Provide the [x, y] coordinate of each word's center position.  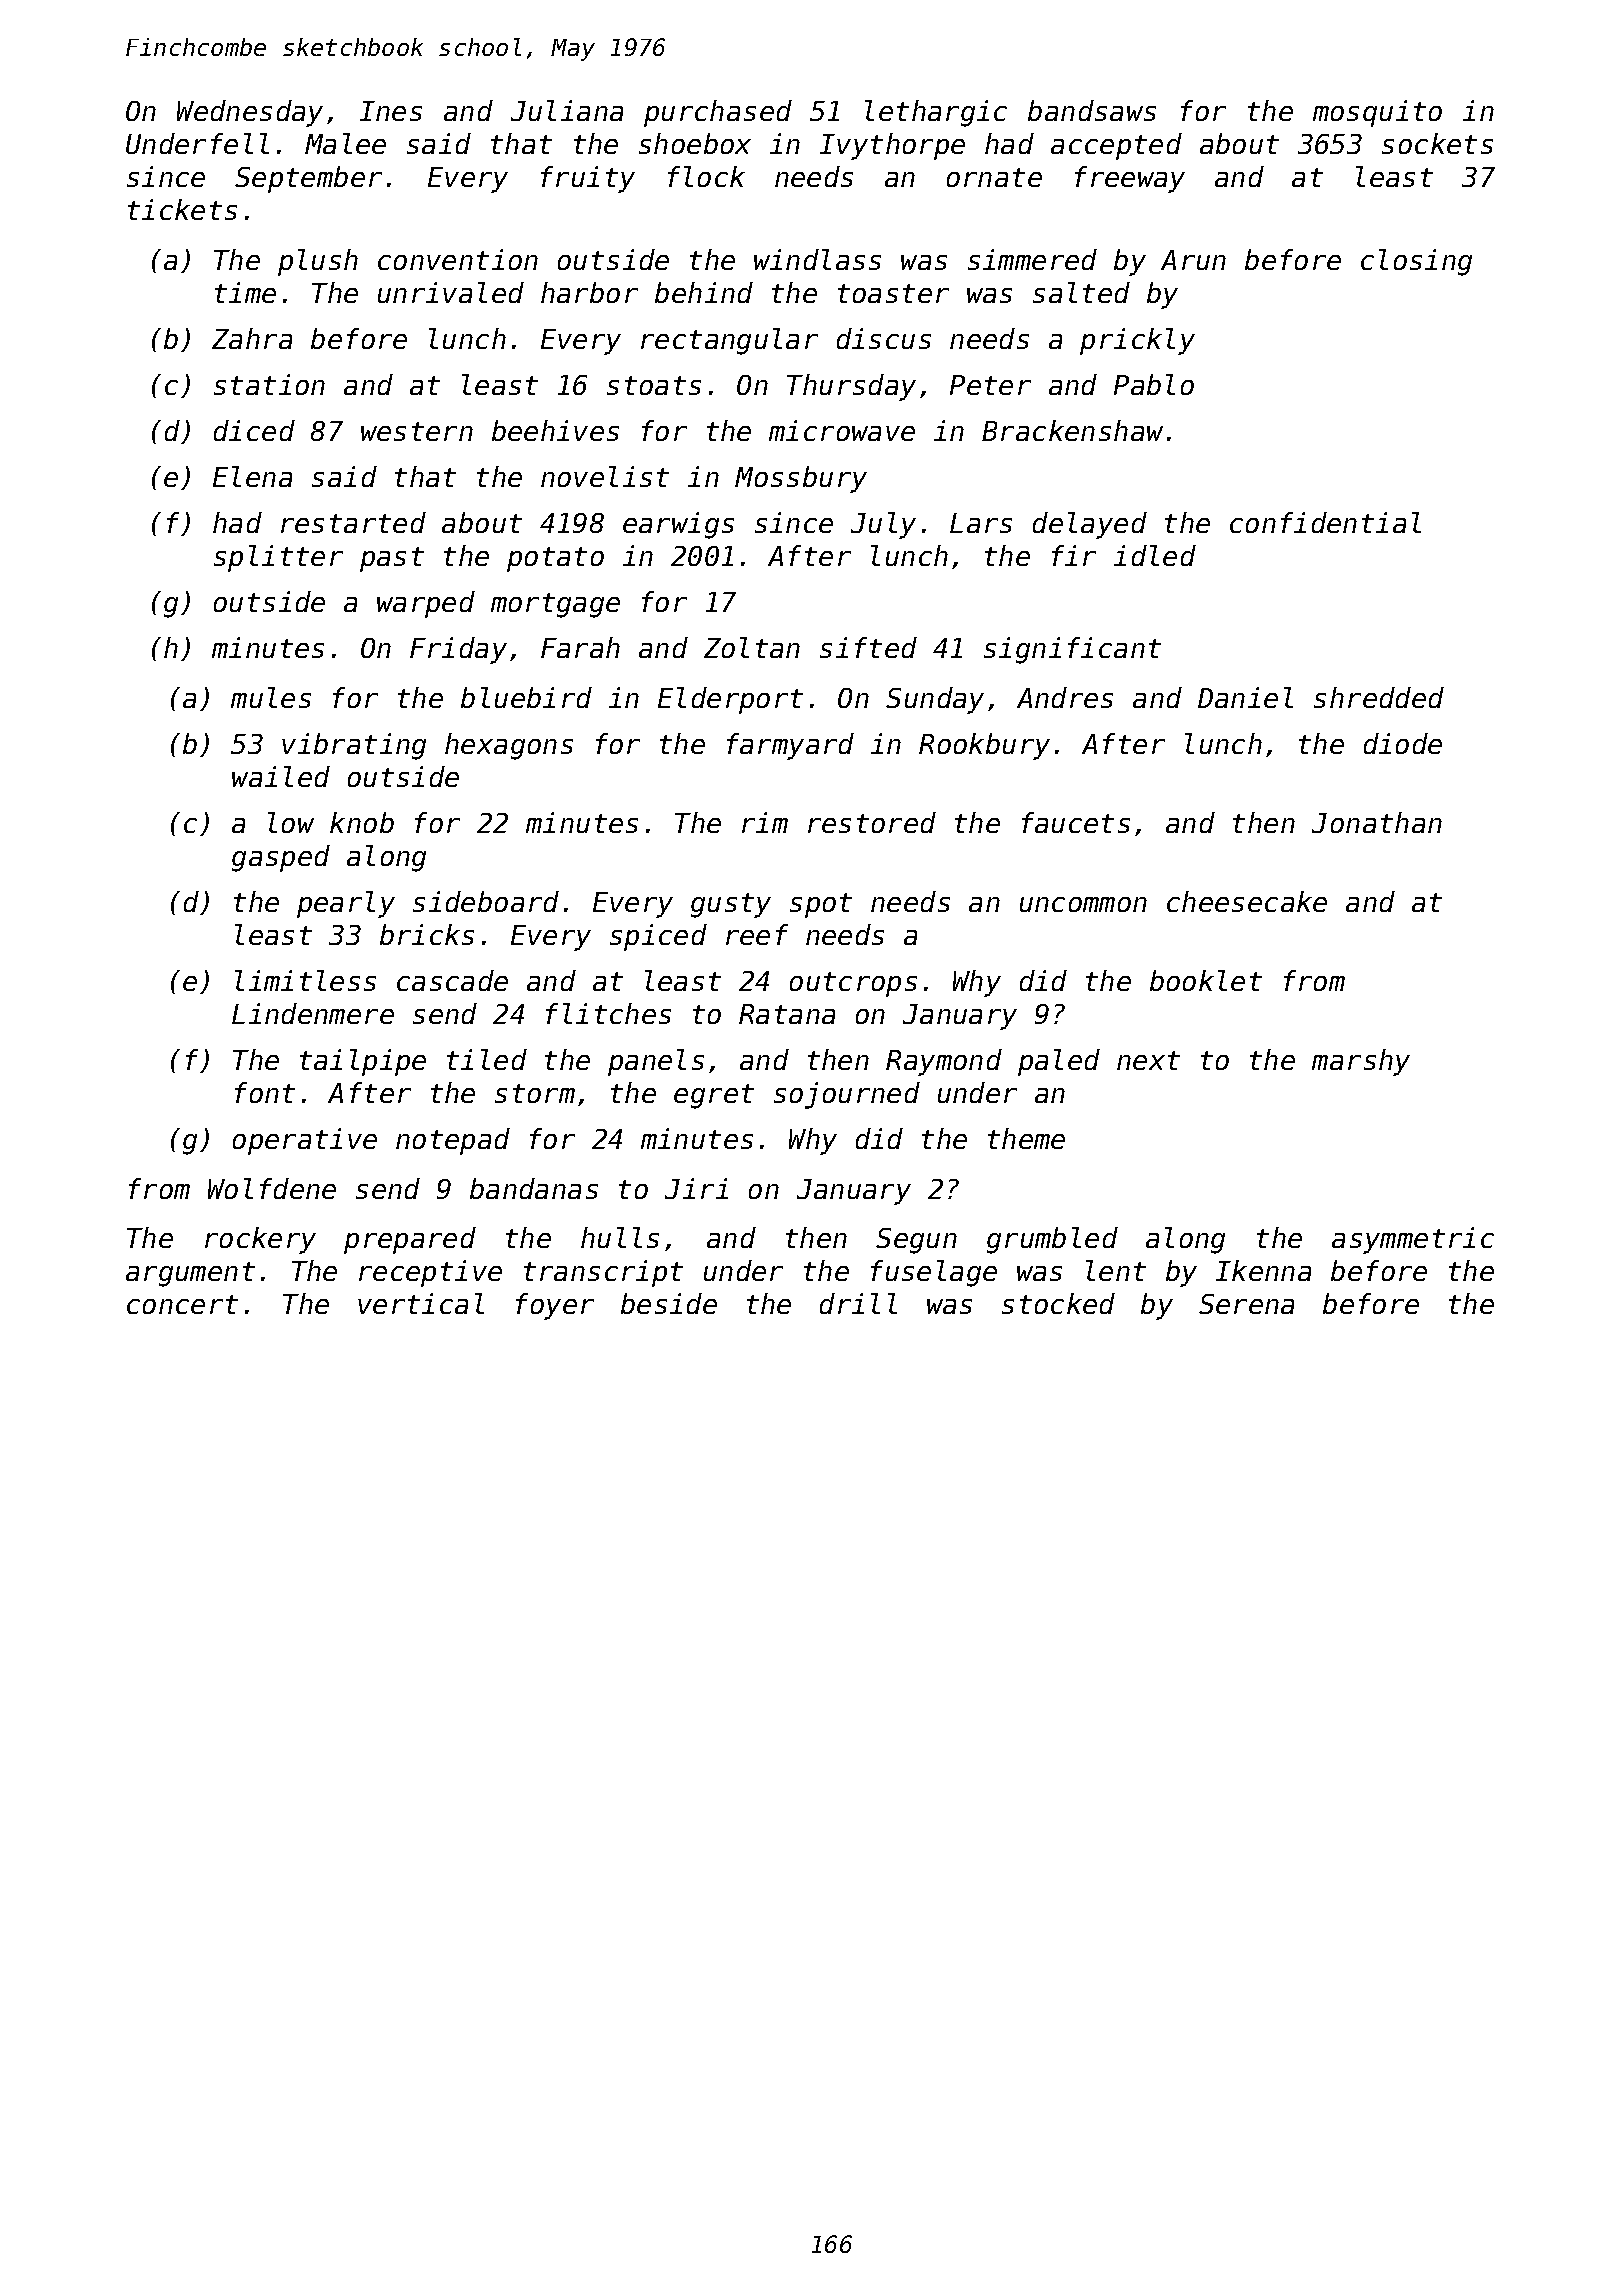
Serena [1246, 1304]
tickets [182, 209]
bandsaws [1092, 110]
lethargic [936, 113]
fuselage [934, 1273]
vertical [421, 1303]
